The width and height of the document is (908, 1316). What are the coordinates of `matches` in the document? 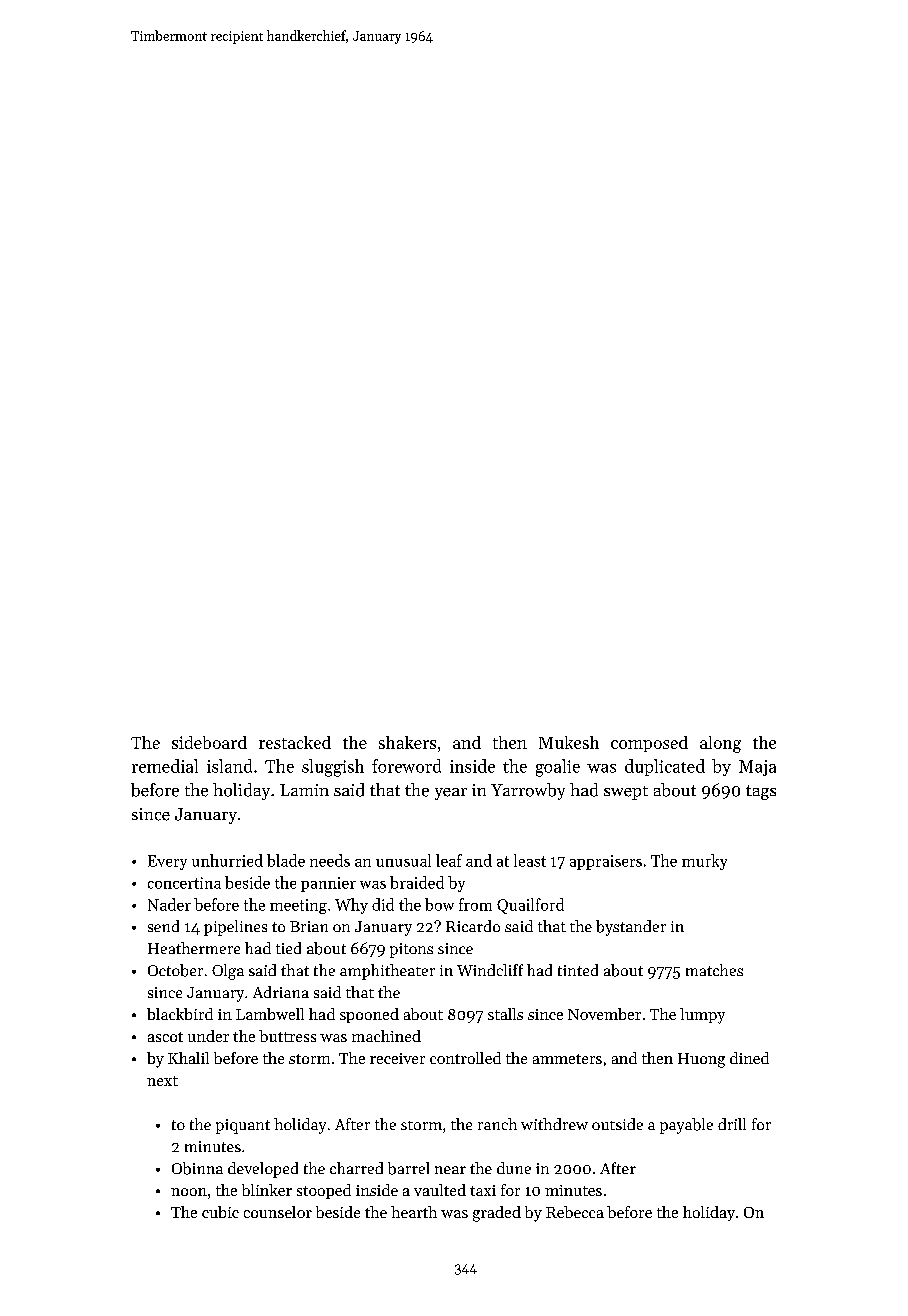 It's located at (714, 970).
